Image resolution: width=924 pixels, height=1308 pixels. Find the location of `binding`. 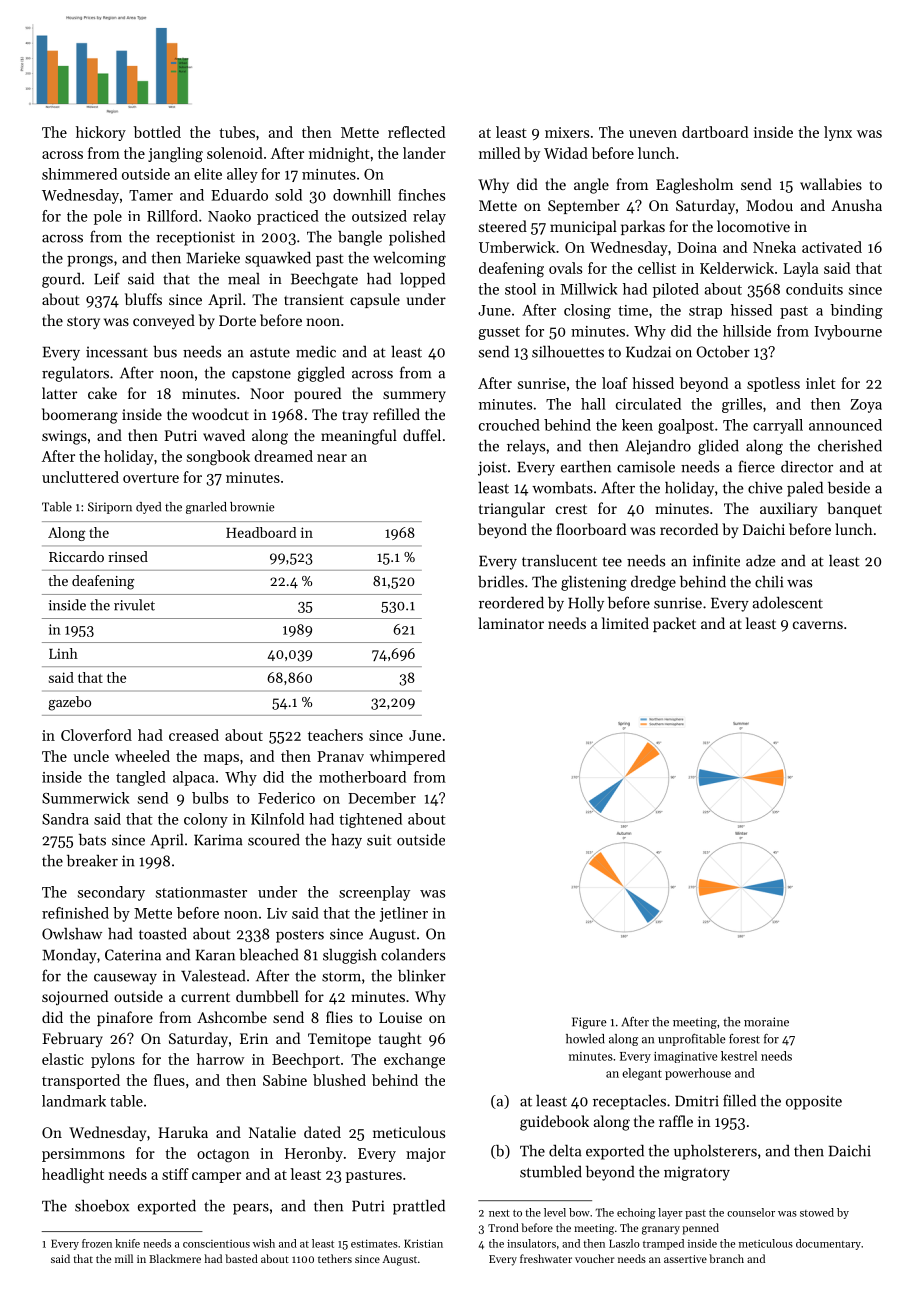

binding is located at coordinates (856, 311).
